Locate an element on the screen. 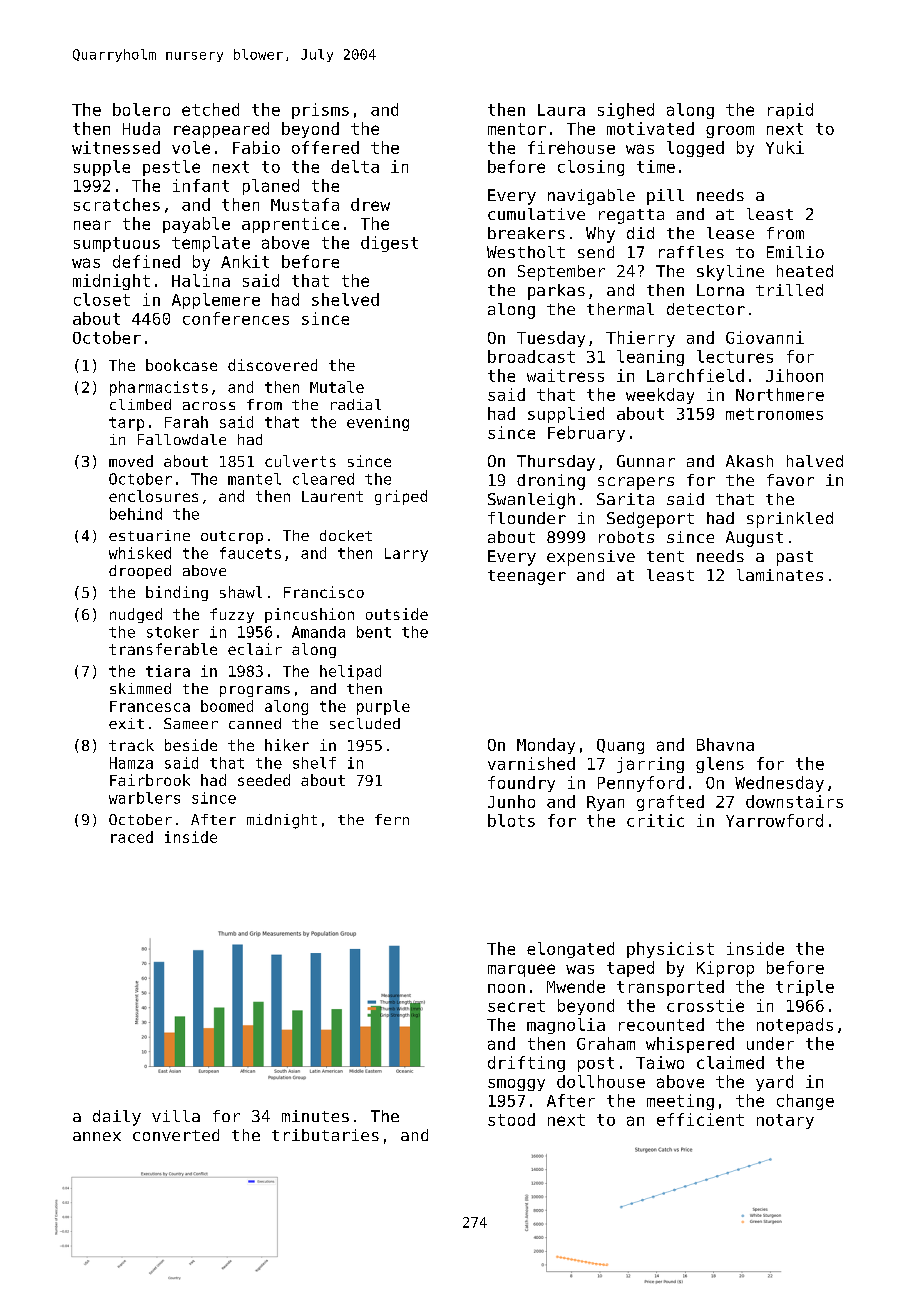 This screenshot has height=1311, width=924. docket is located at coordinates (346, 535).
